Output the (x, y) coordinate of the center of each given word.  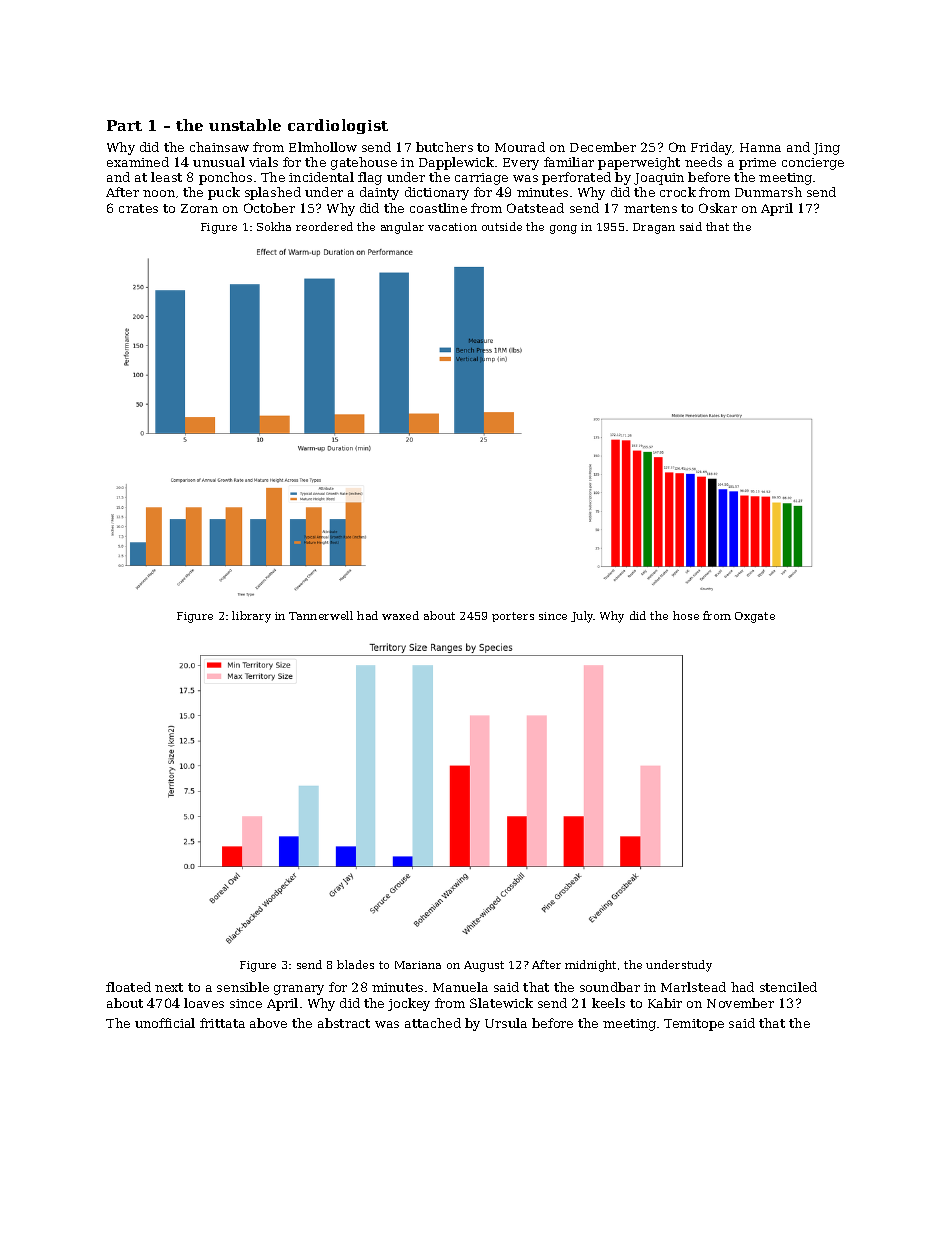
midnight (590, 966)
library (251, 617)
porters (513, 617)
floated (128, 987)
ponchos (225, 178)
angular (402, 228)
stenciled (788, 987)
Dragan (654, 228)
